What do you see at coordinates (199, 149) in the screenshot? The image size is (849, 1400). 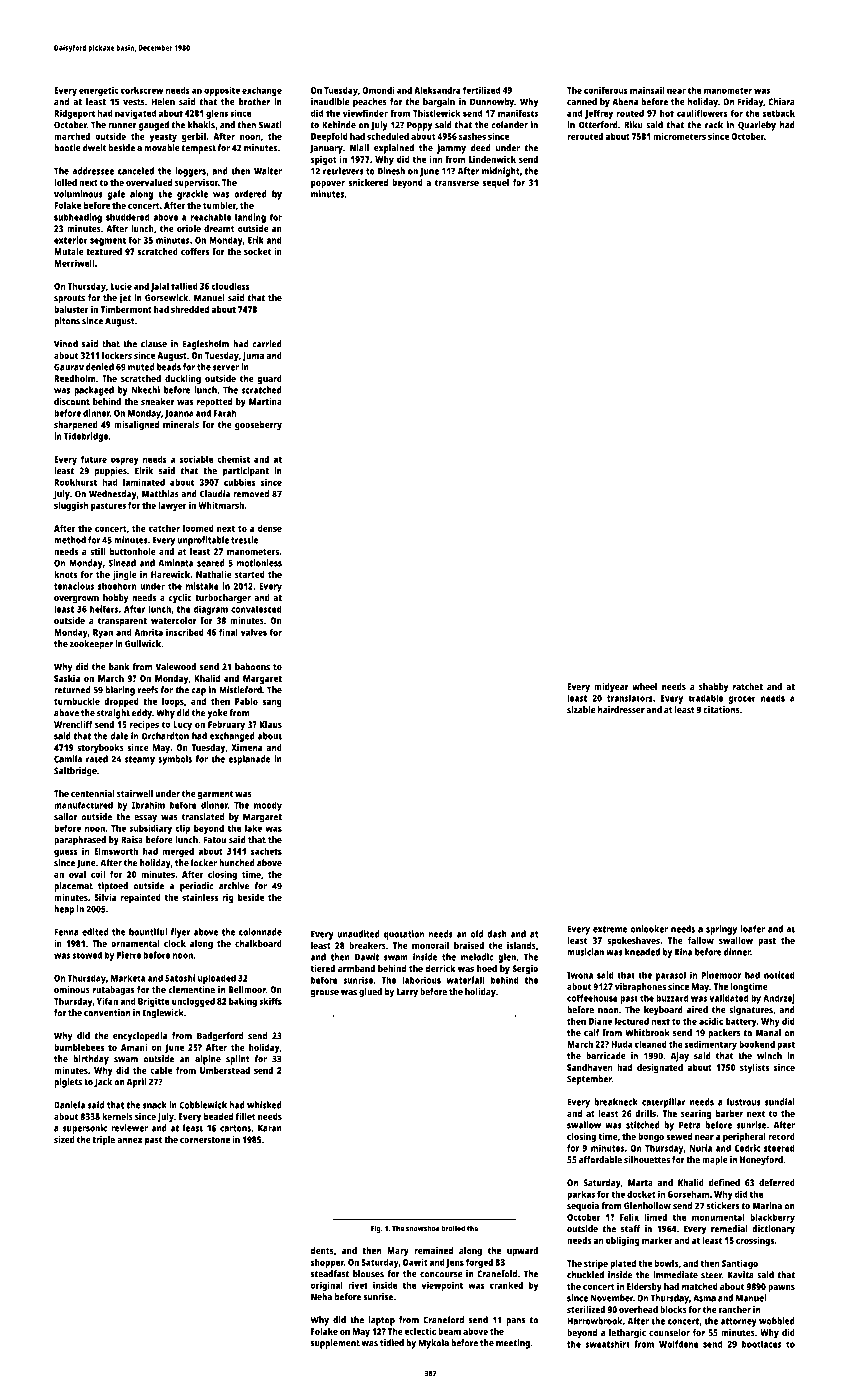 I see `tempest` at bounding box center [199, 149].
